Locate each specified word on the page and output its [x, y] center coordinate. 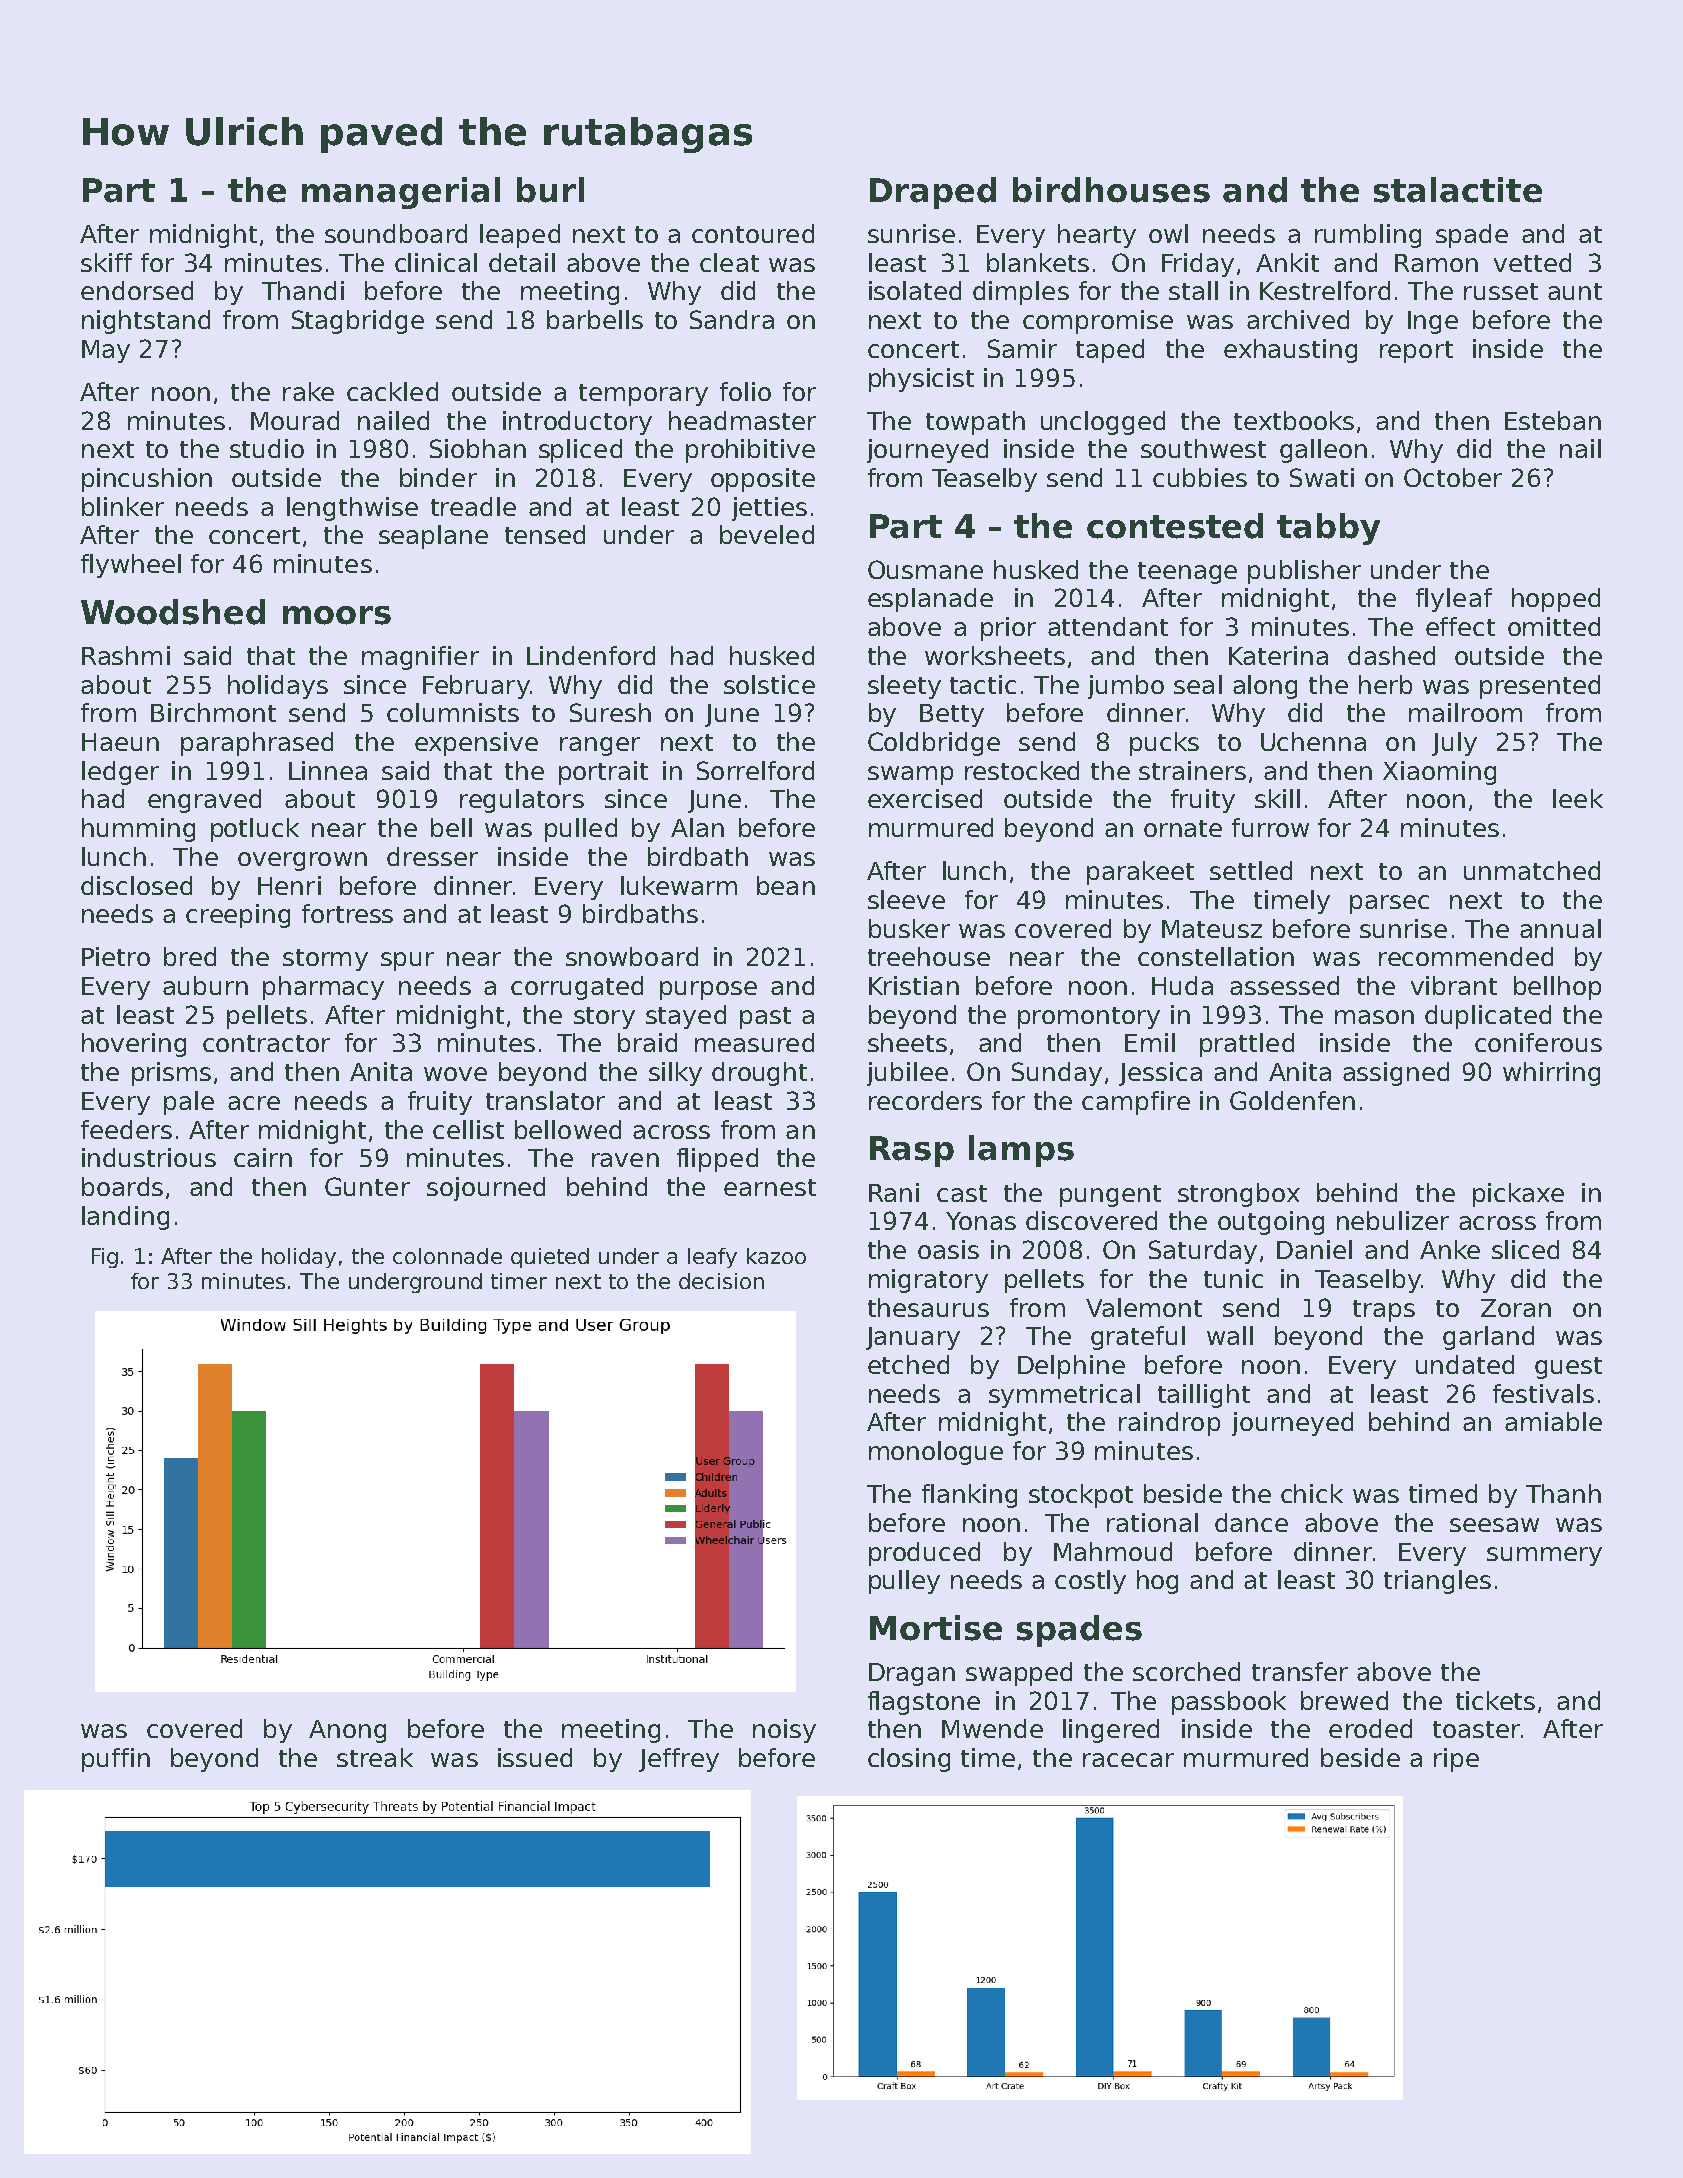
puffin [116, 1760]
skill [1277, 798]
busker [909, 928]
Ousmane [925, 569]
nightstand [146, 322]
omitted [1554, 626]
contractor [266, 1043]
